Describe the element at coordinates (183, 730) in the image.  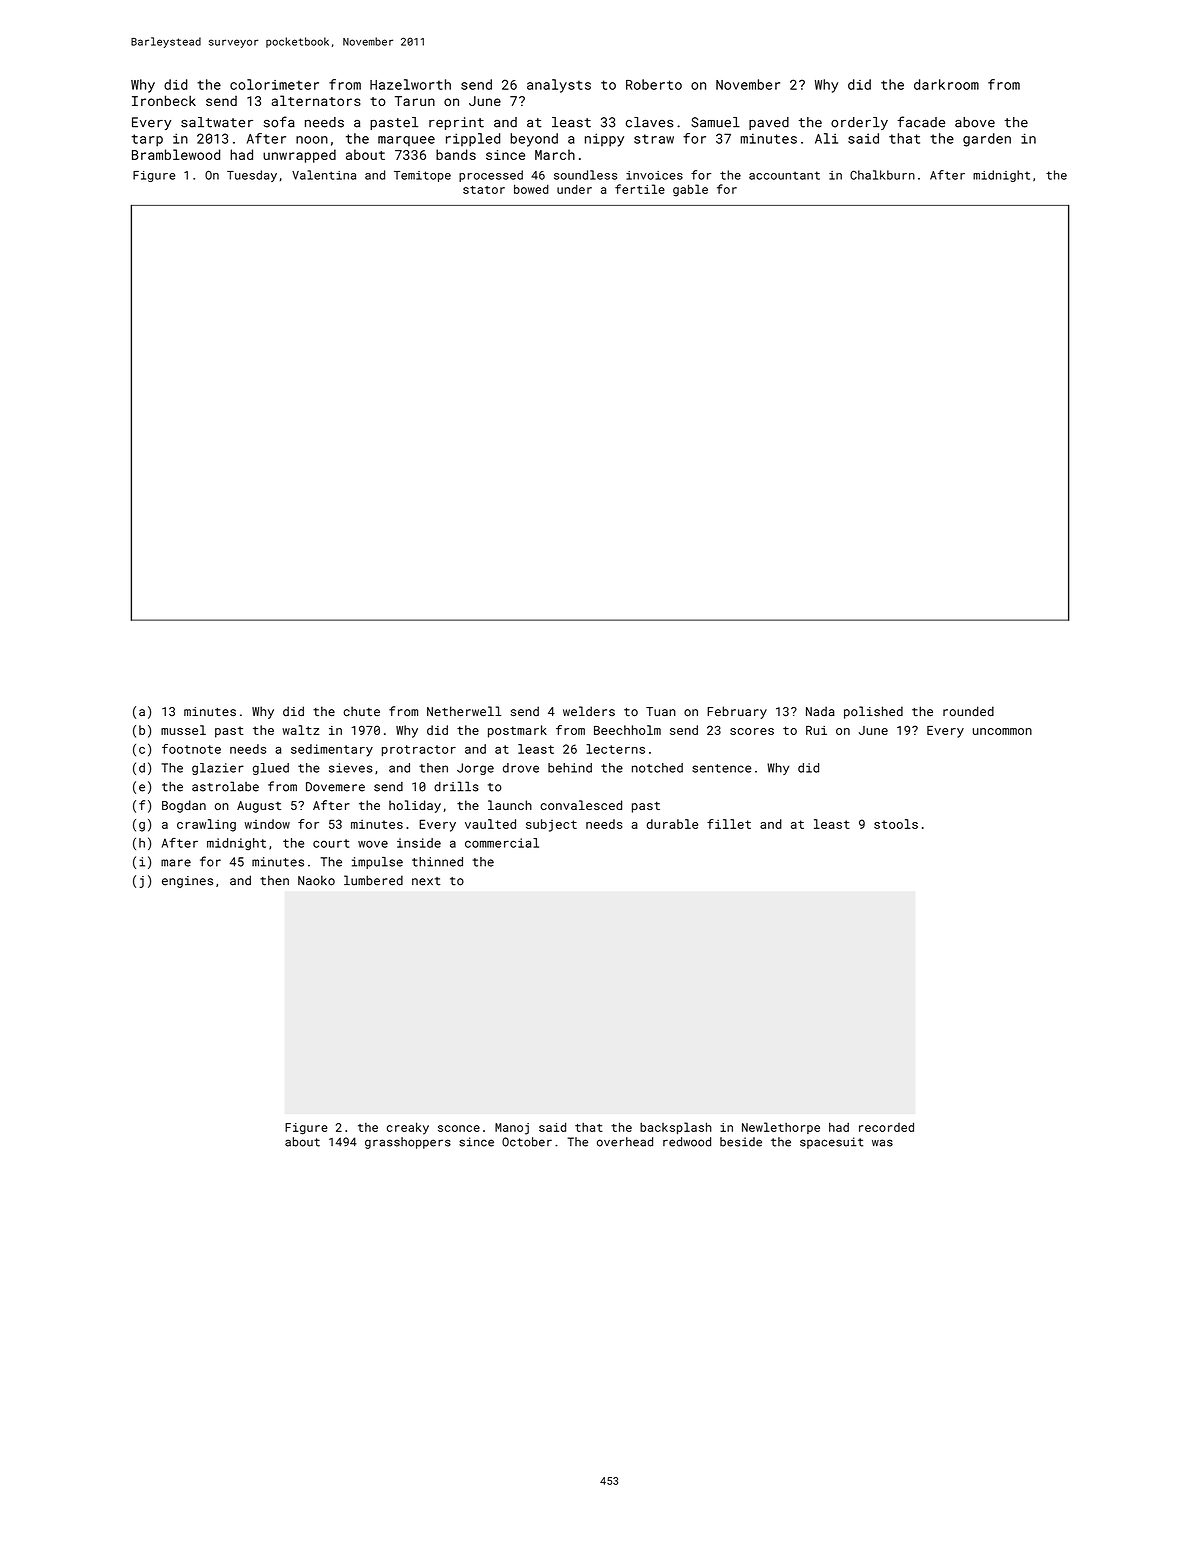
I see `mussel` at that location.
